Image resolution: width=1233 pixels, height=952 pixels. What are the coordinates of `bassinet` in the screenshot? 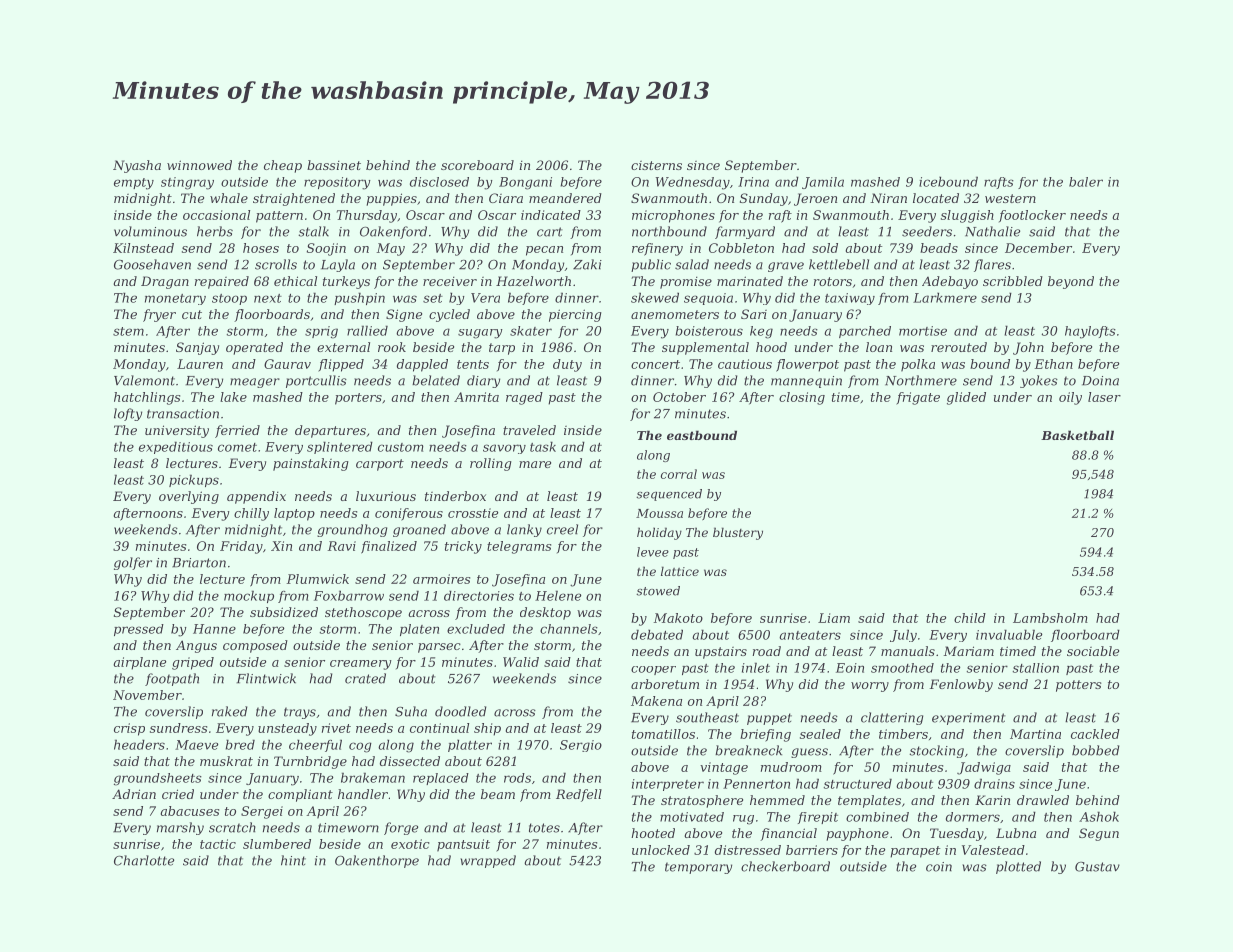 It's located at (334, 165).
